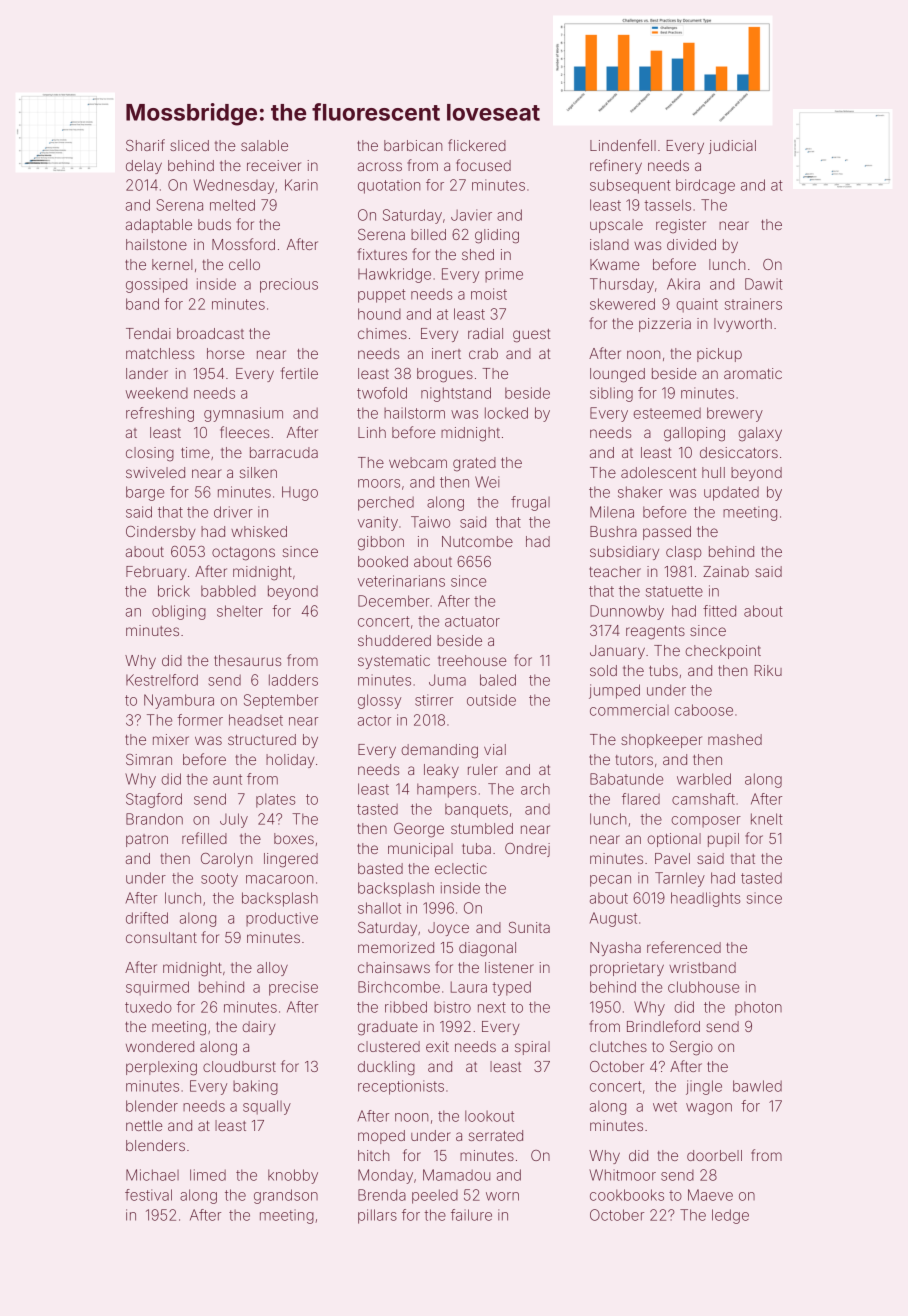  What do you see at coordinates (299, 373) in the screenshot?
I see `fertile` at bounding box center [299, 373].
